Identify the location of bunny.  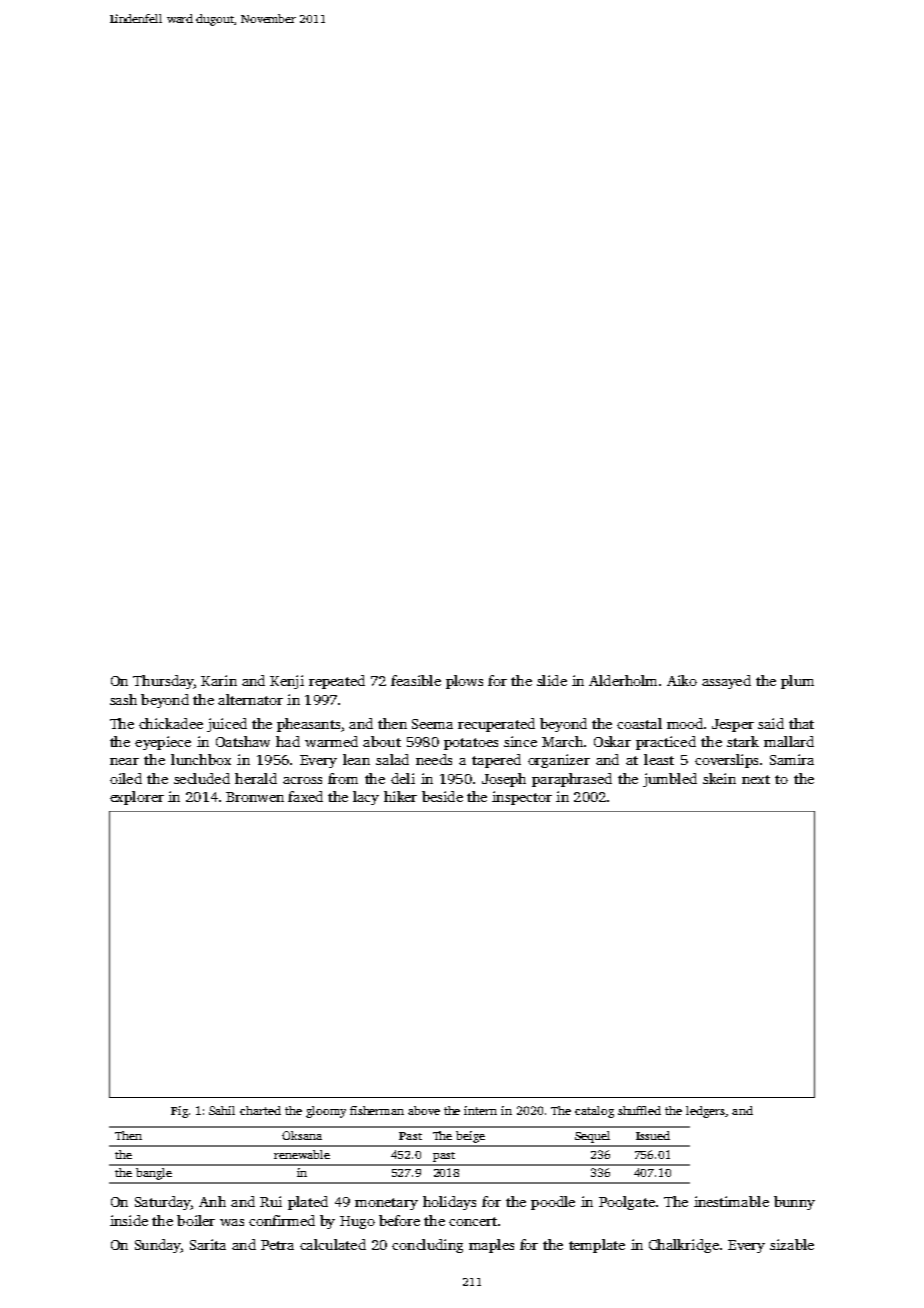
(794, 1203).
